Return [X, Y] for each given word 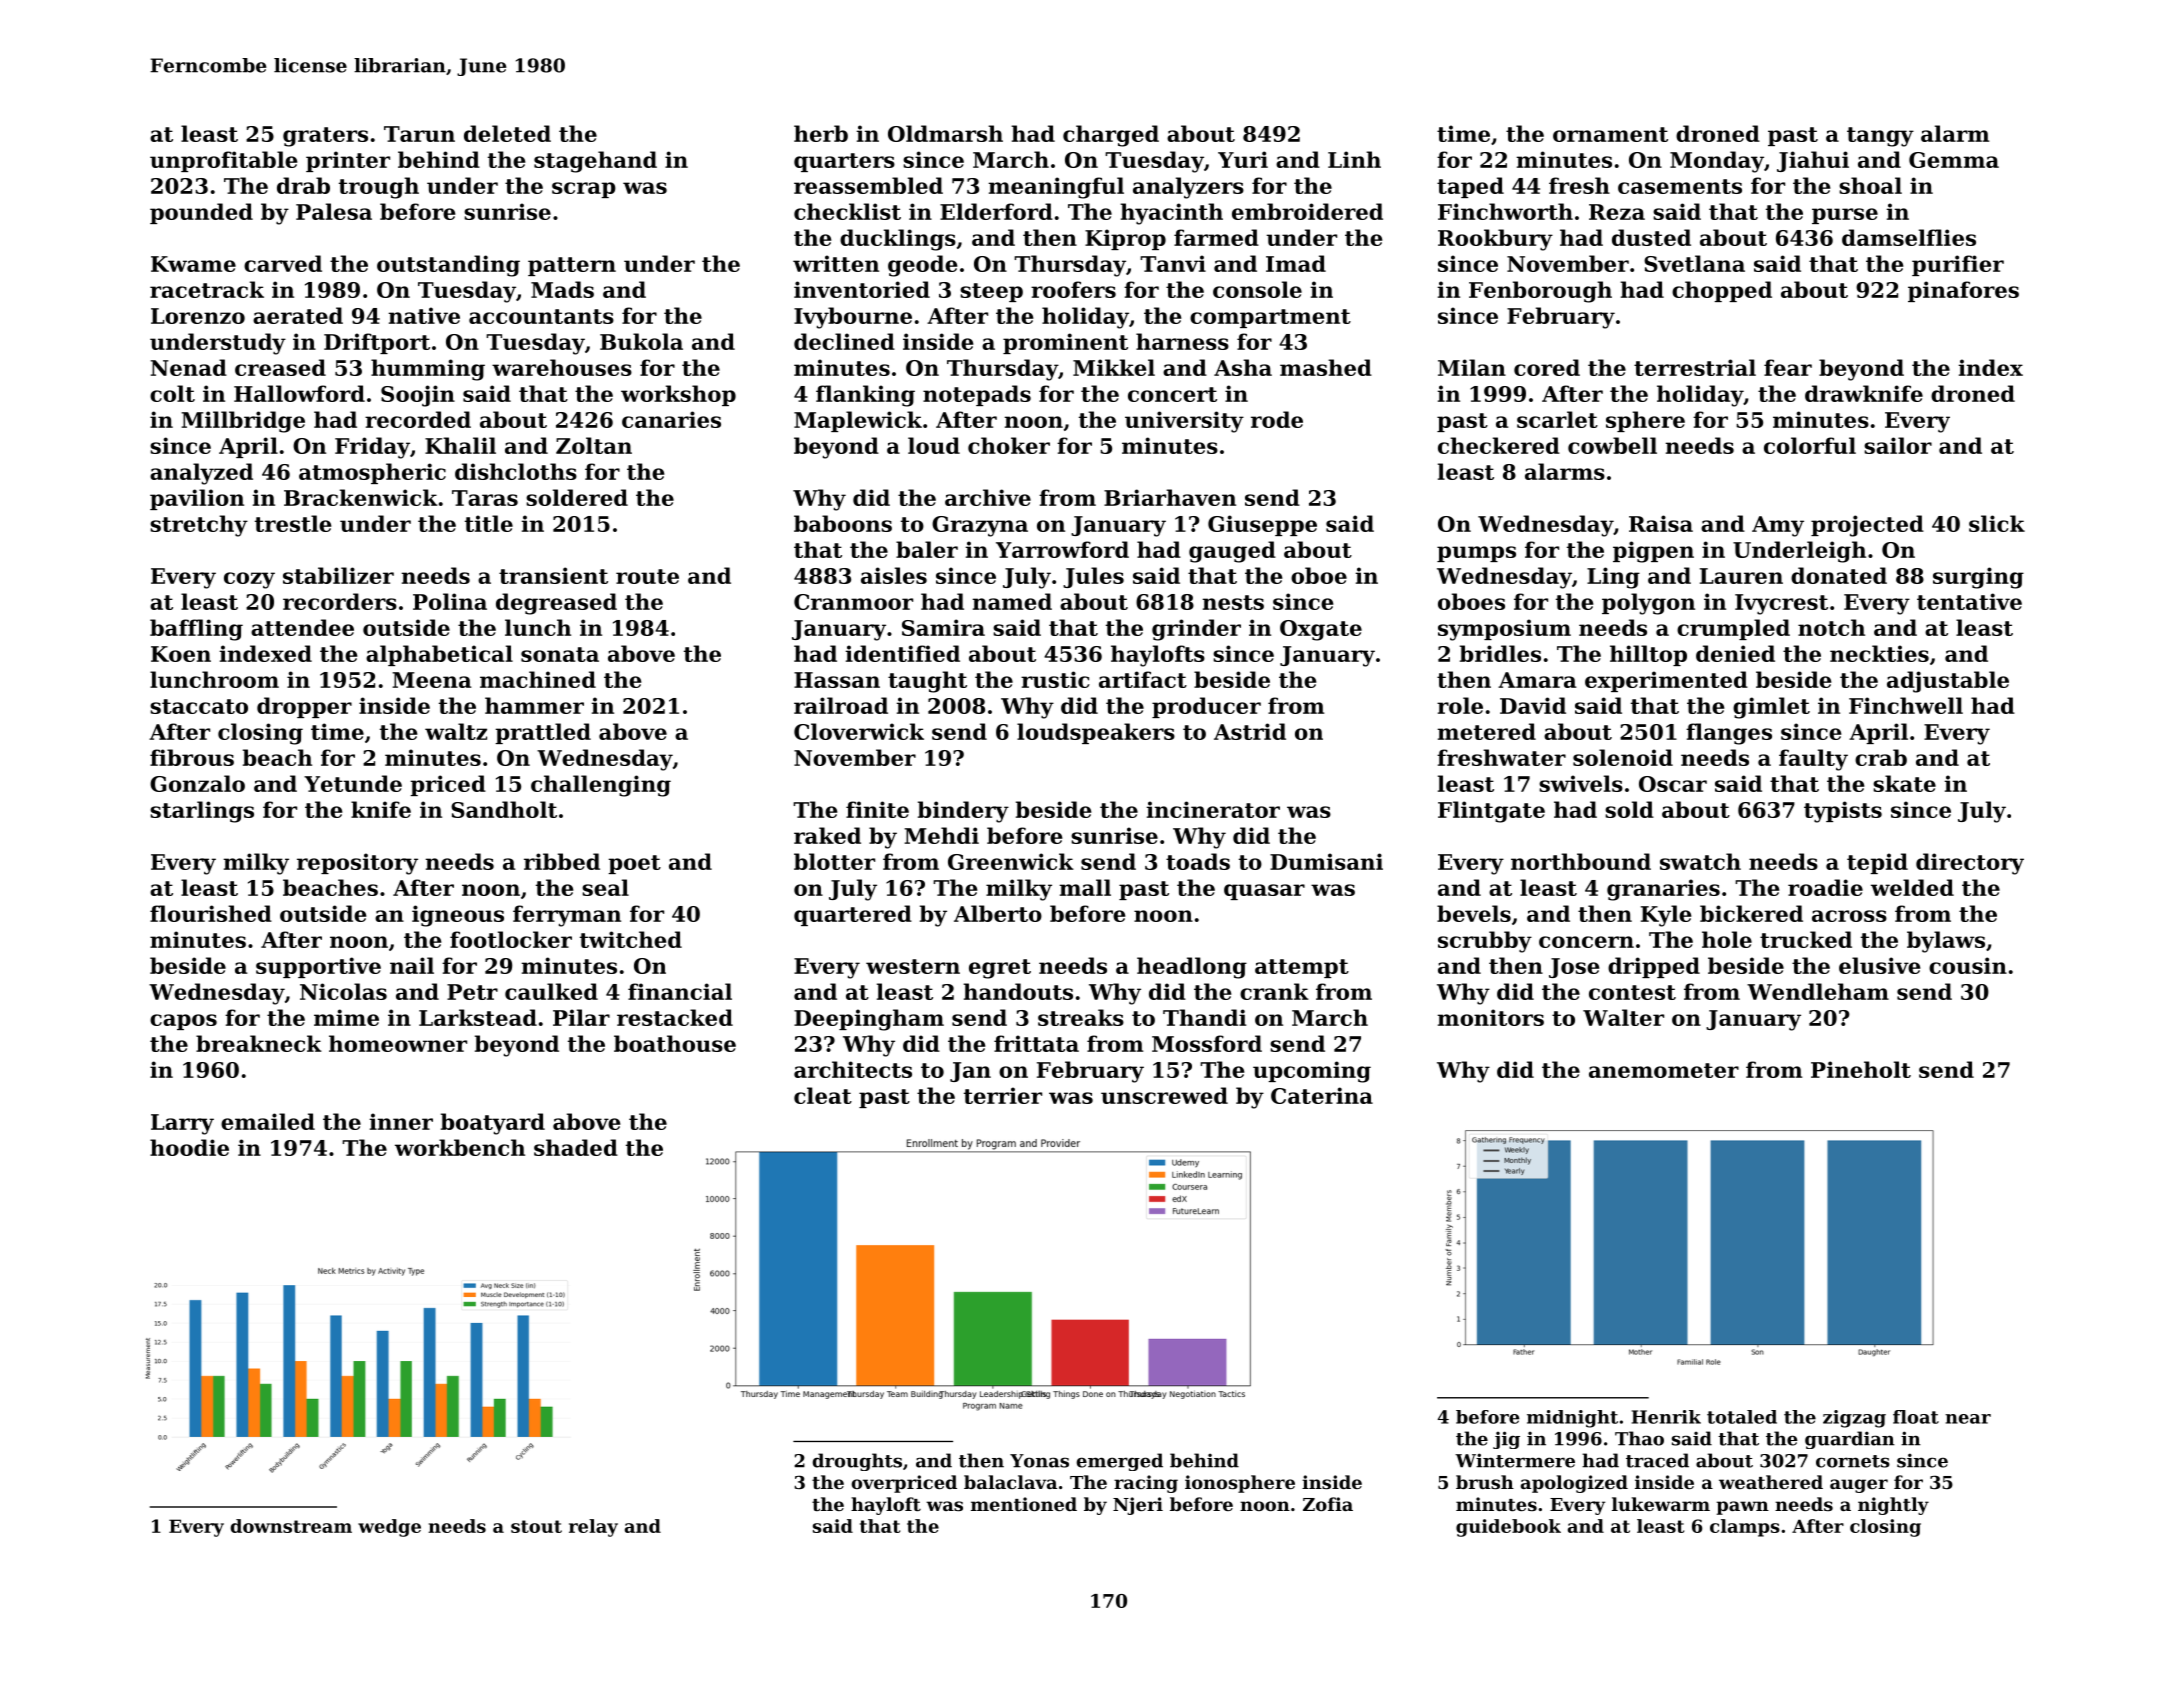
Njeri [1138, 1506]
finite [877, 809]
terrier [1003, 1095]
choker [1009, 445]
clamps [1745, 1528]
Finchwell [1906, 705]
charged [1111, 136]
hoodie [189, 1147]
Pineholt [1861, 1069]
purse [1845, 216]
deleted [507, 133]
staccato [199, 706]
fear [1788, 367]
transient [553, 575]
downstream [291, 1526]
